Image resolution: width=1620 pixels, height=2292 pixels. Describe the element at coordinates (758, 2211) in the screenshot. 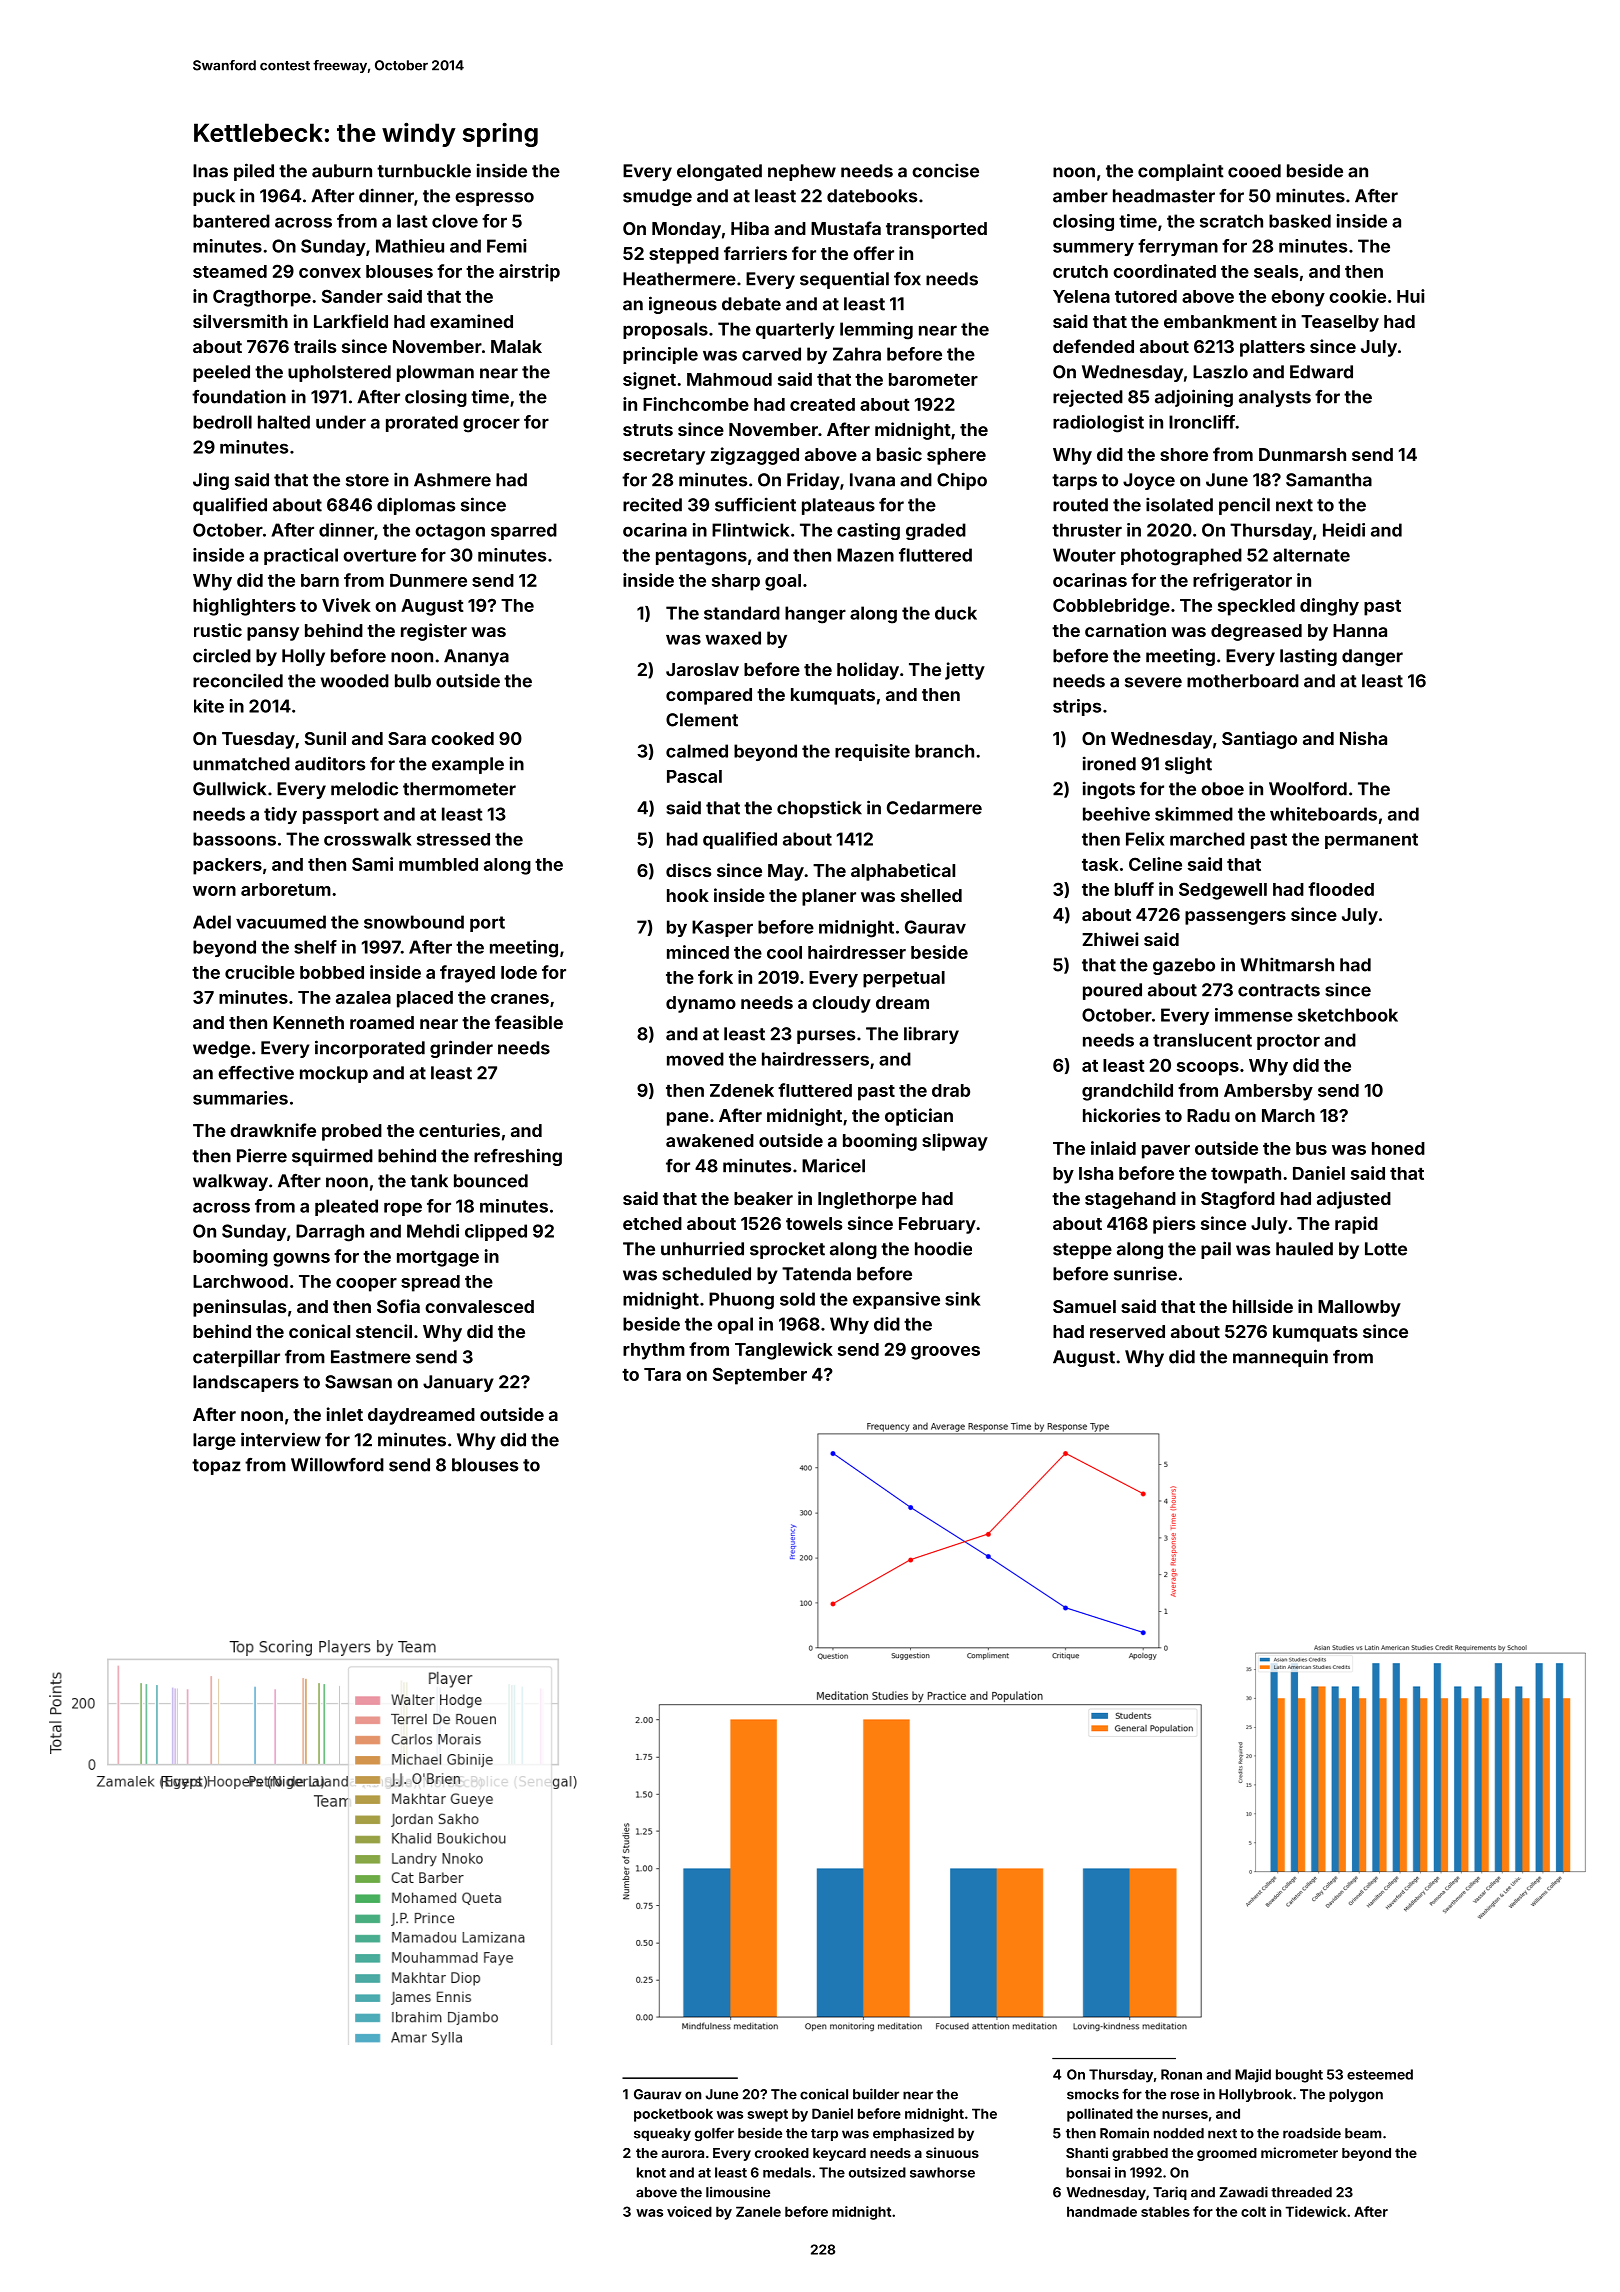

I see `Zanele` at that location.
